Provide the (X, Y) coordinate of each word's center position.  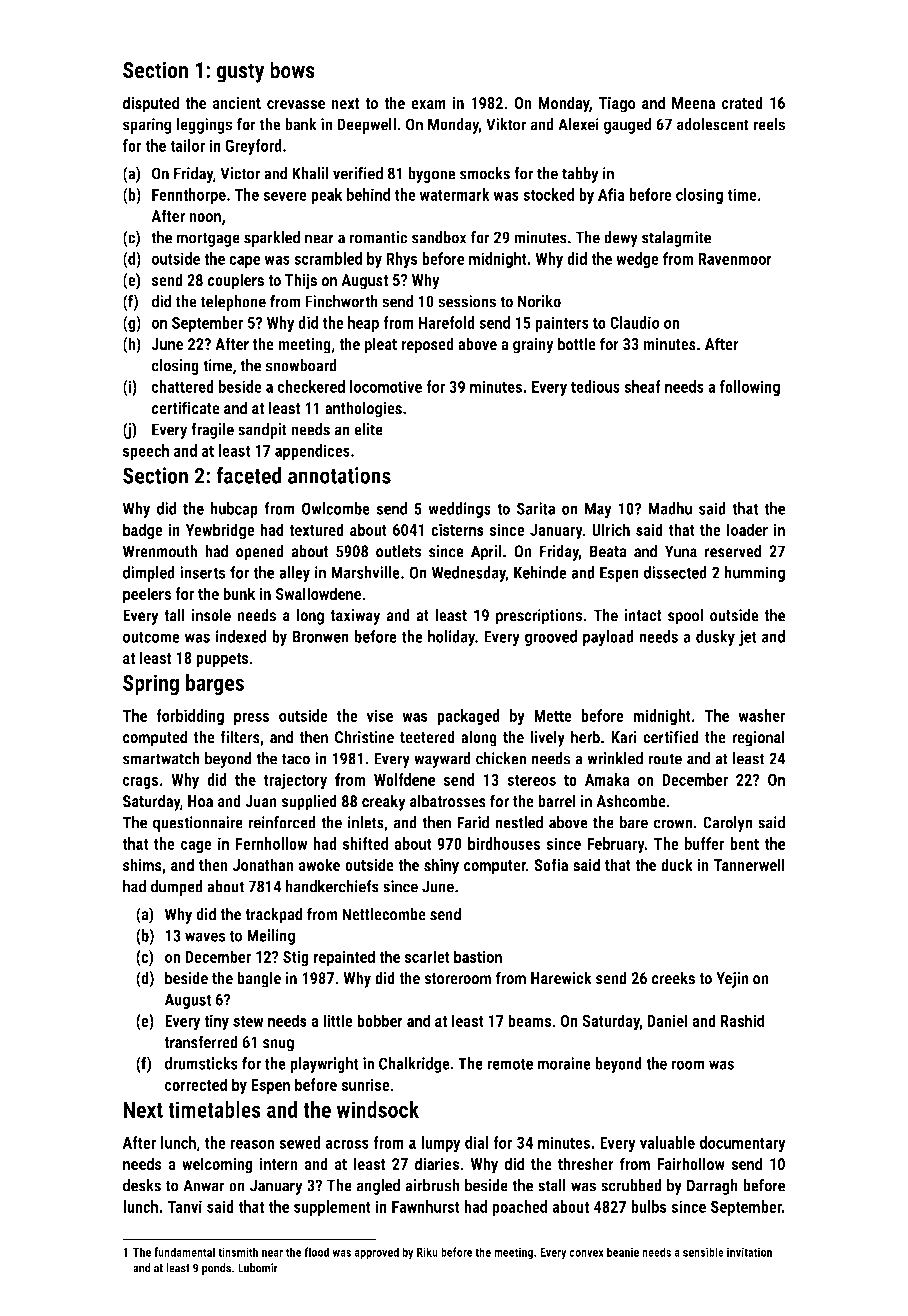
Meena (693, 103)
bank (300, 124)
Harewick (561, 978)
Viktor (506, 124)
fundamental (184, 1252)
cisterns (457, 529)
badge (143, 531)
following (749, 388)
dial (476, 1142)
